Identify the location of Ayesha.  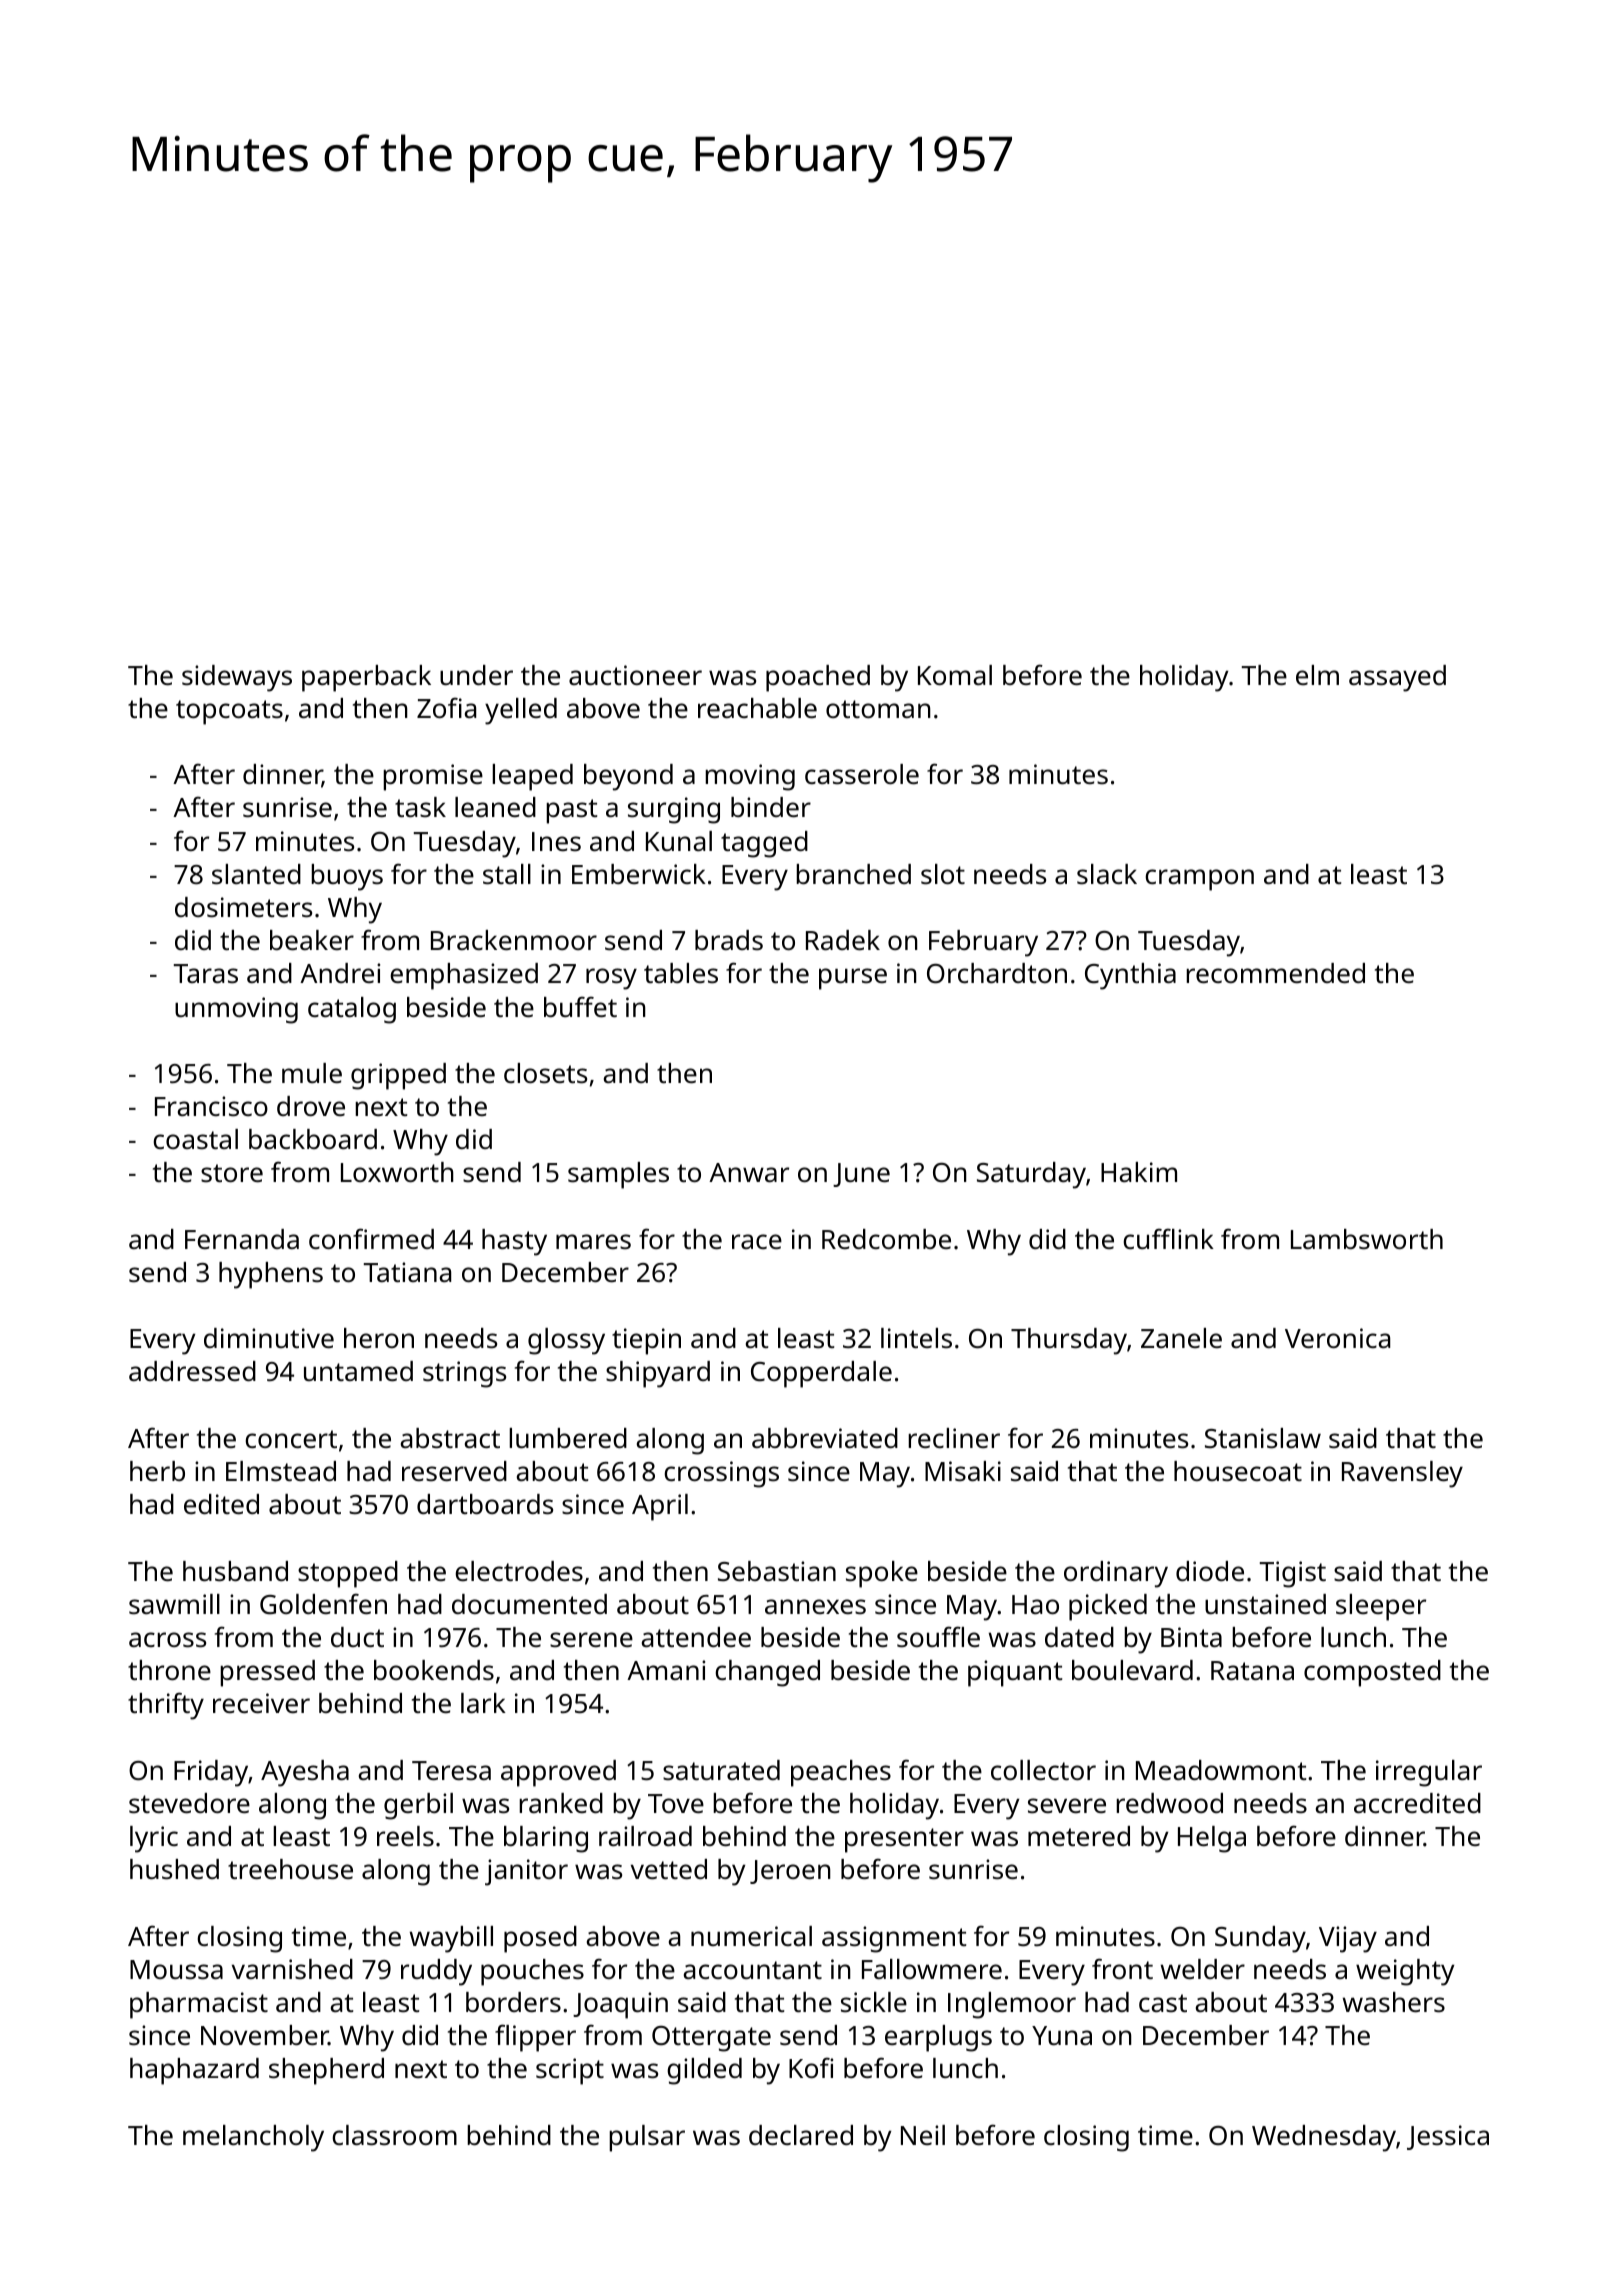
(305, 1773).
